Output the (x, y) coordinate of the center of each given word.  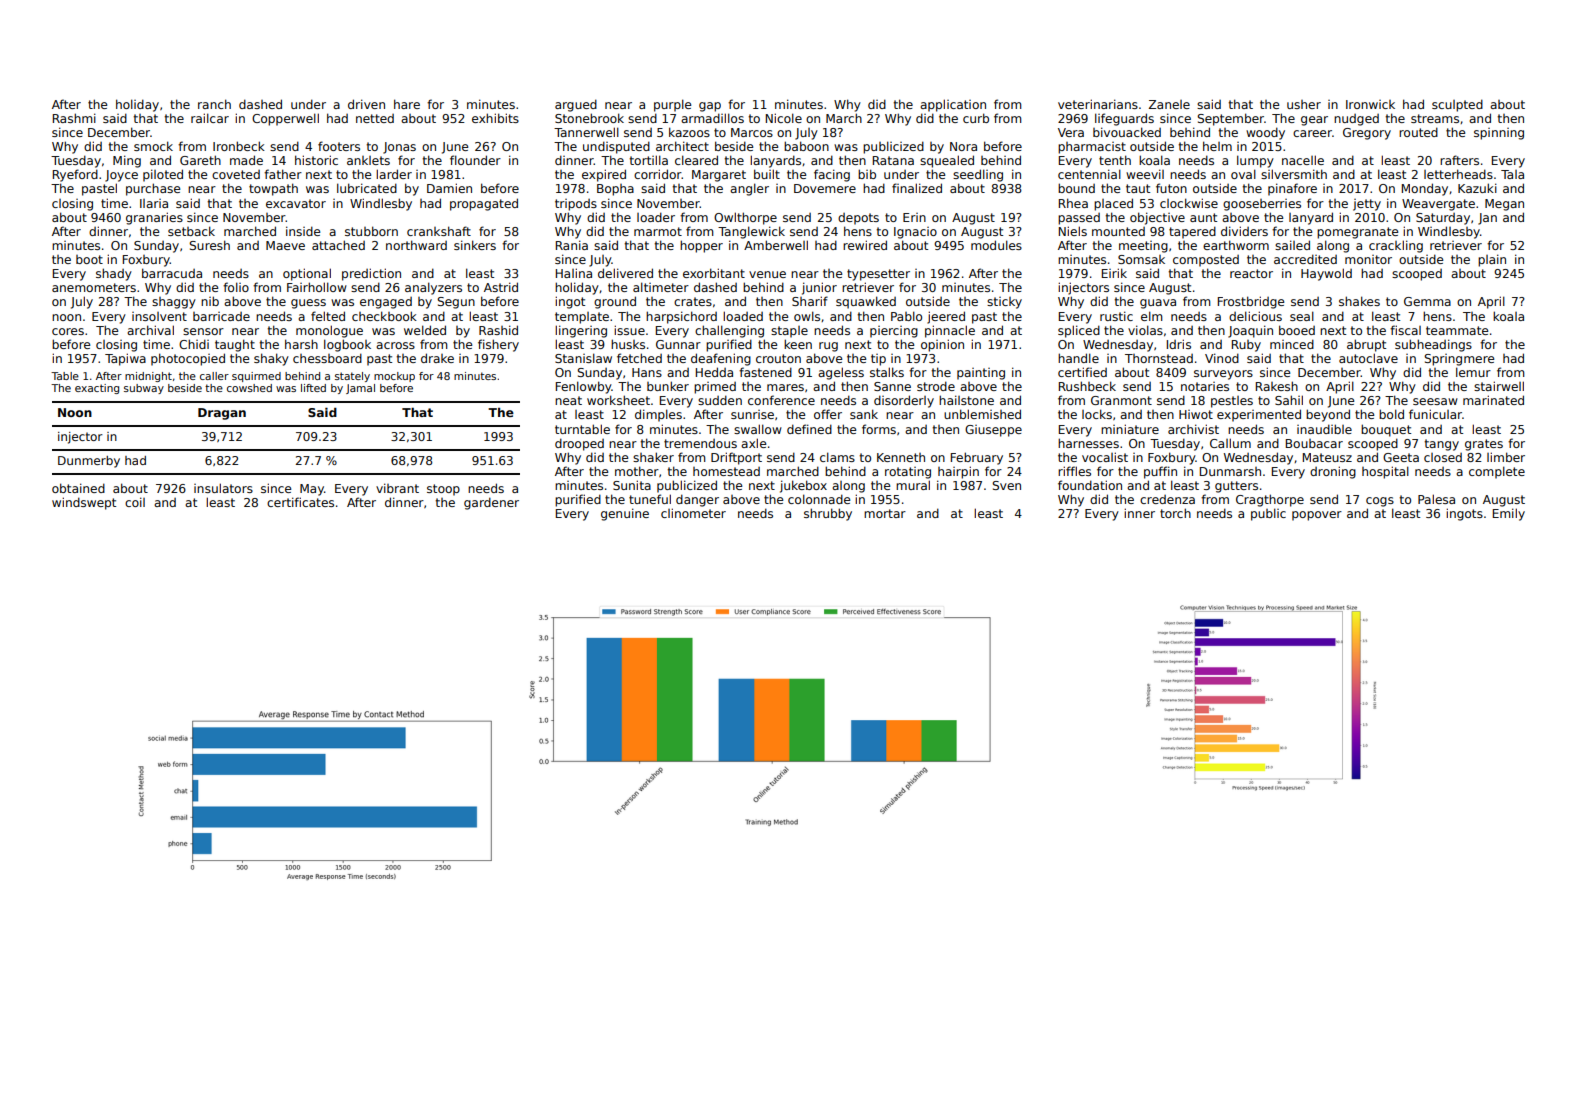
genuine (625, 514)
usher (1304, 104)
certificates (300, 502)
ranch (214, 104)
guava (1158, 304)
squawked (866, 302)
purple (672, 105)
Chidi (194, 344)
